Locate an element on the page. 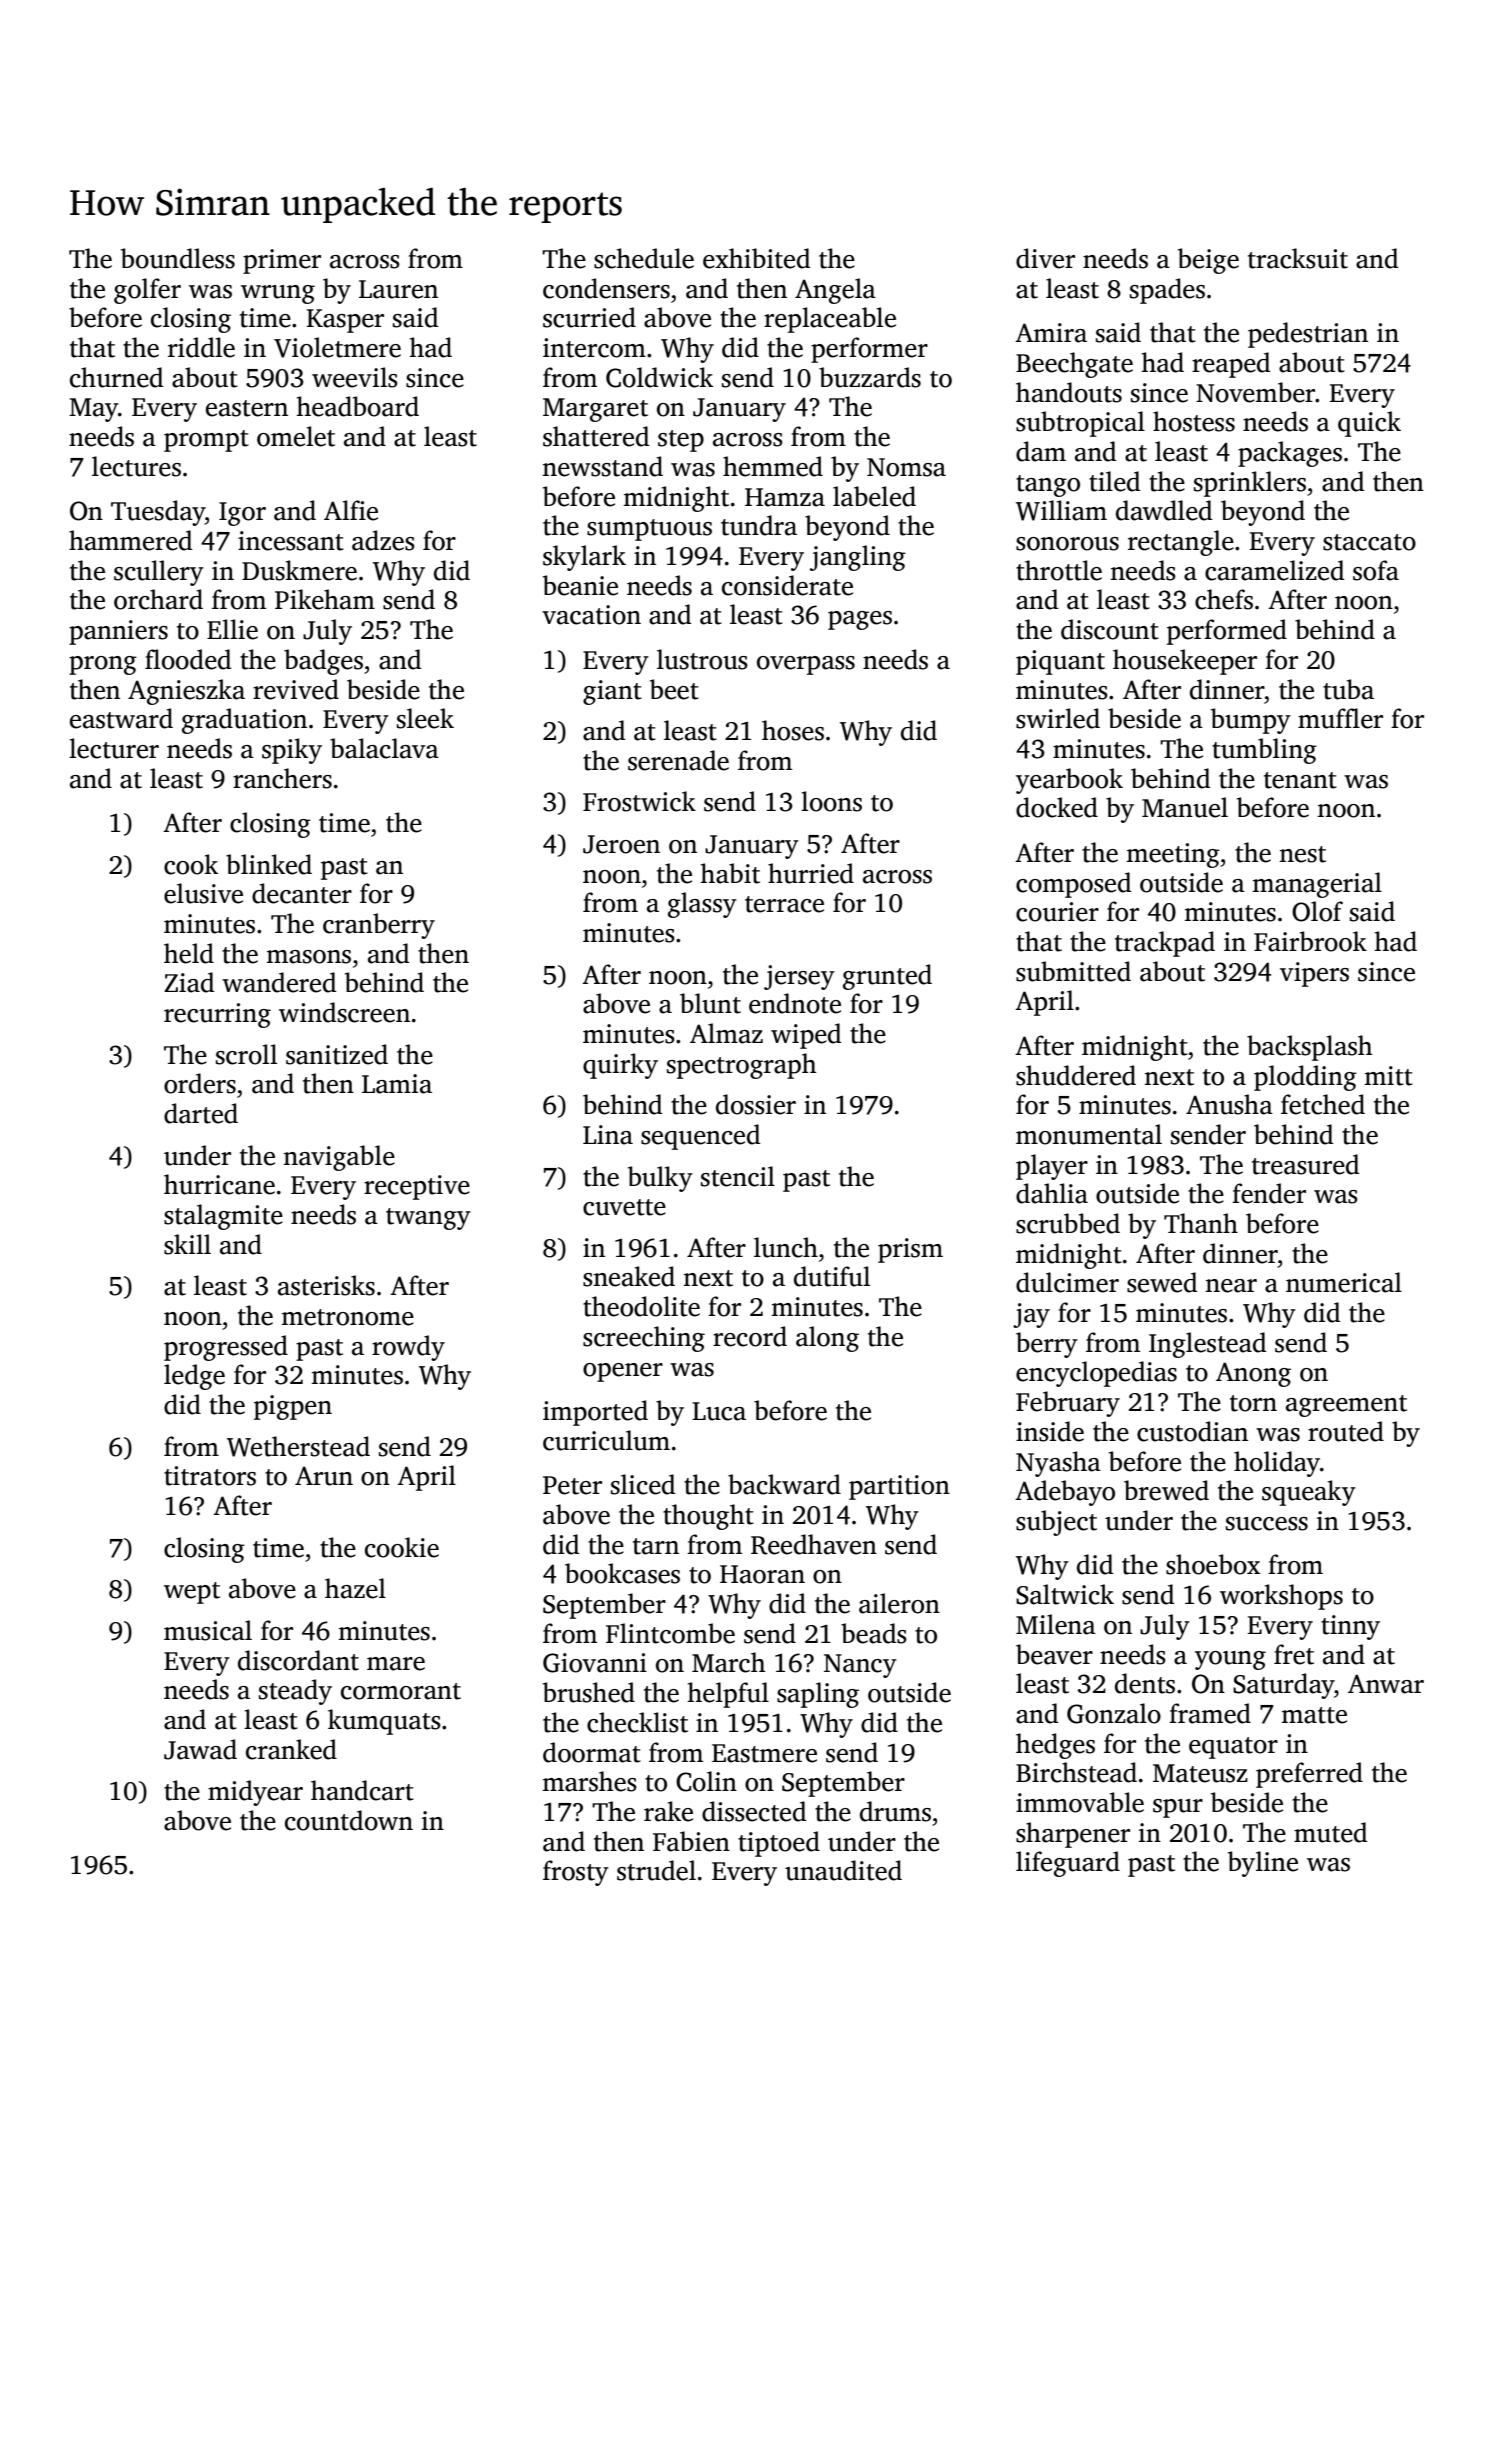 This document has width=1496, height=2464. unaudited is located at coordinates (843, 1870).
